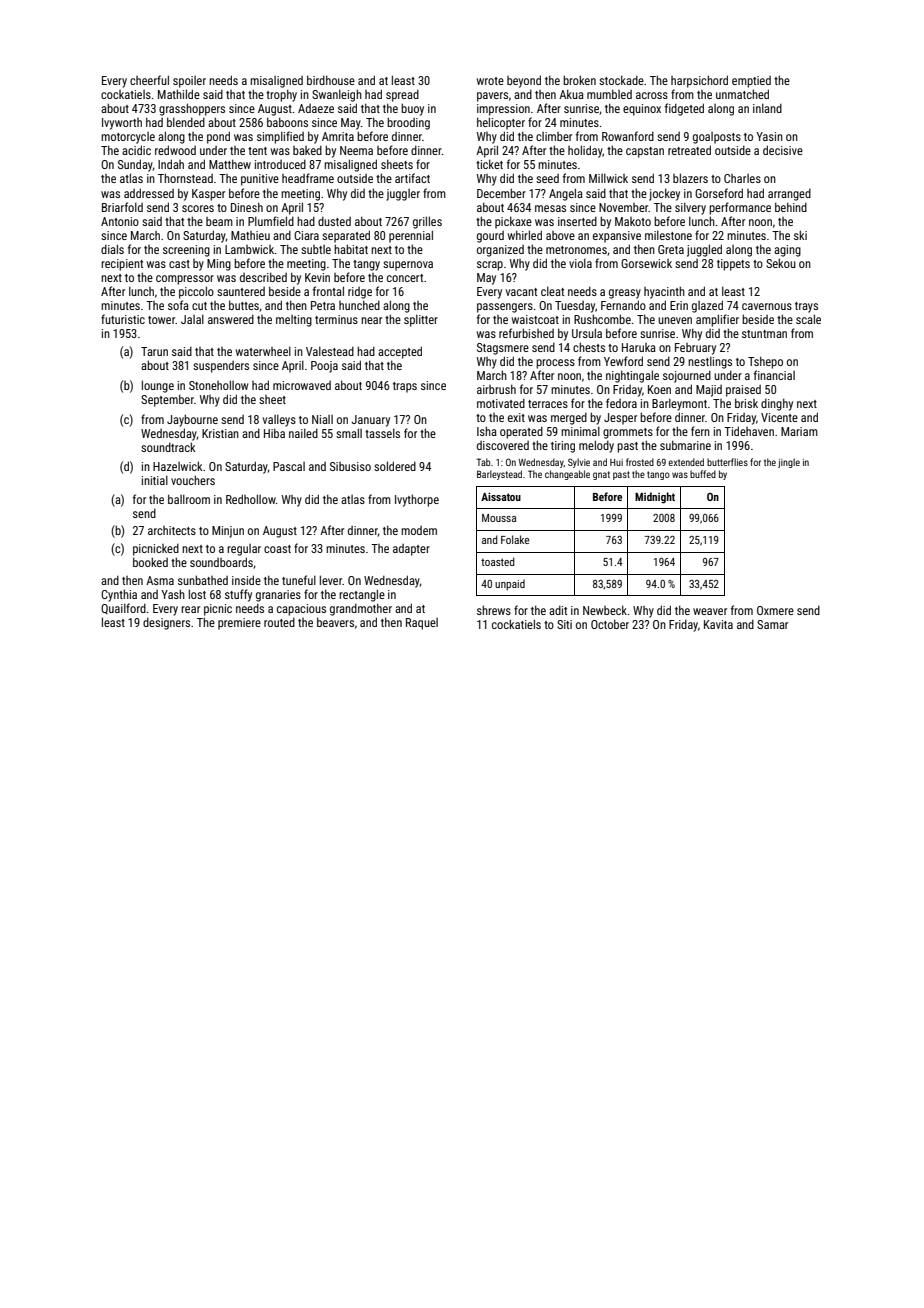 This image has height=1308, width=924. I want to click on helicopter, so click(501, 123).
